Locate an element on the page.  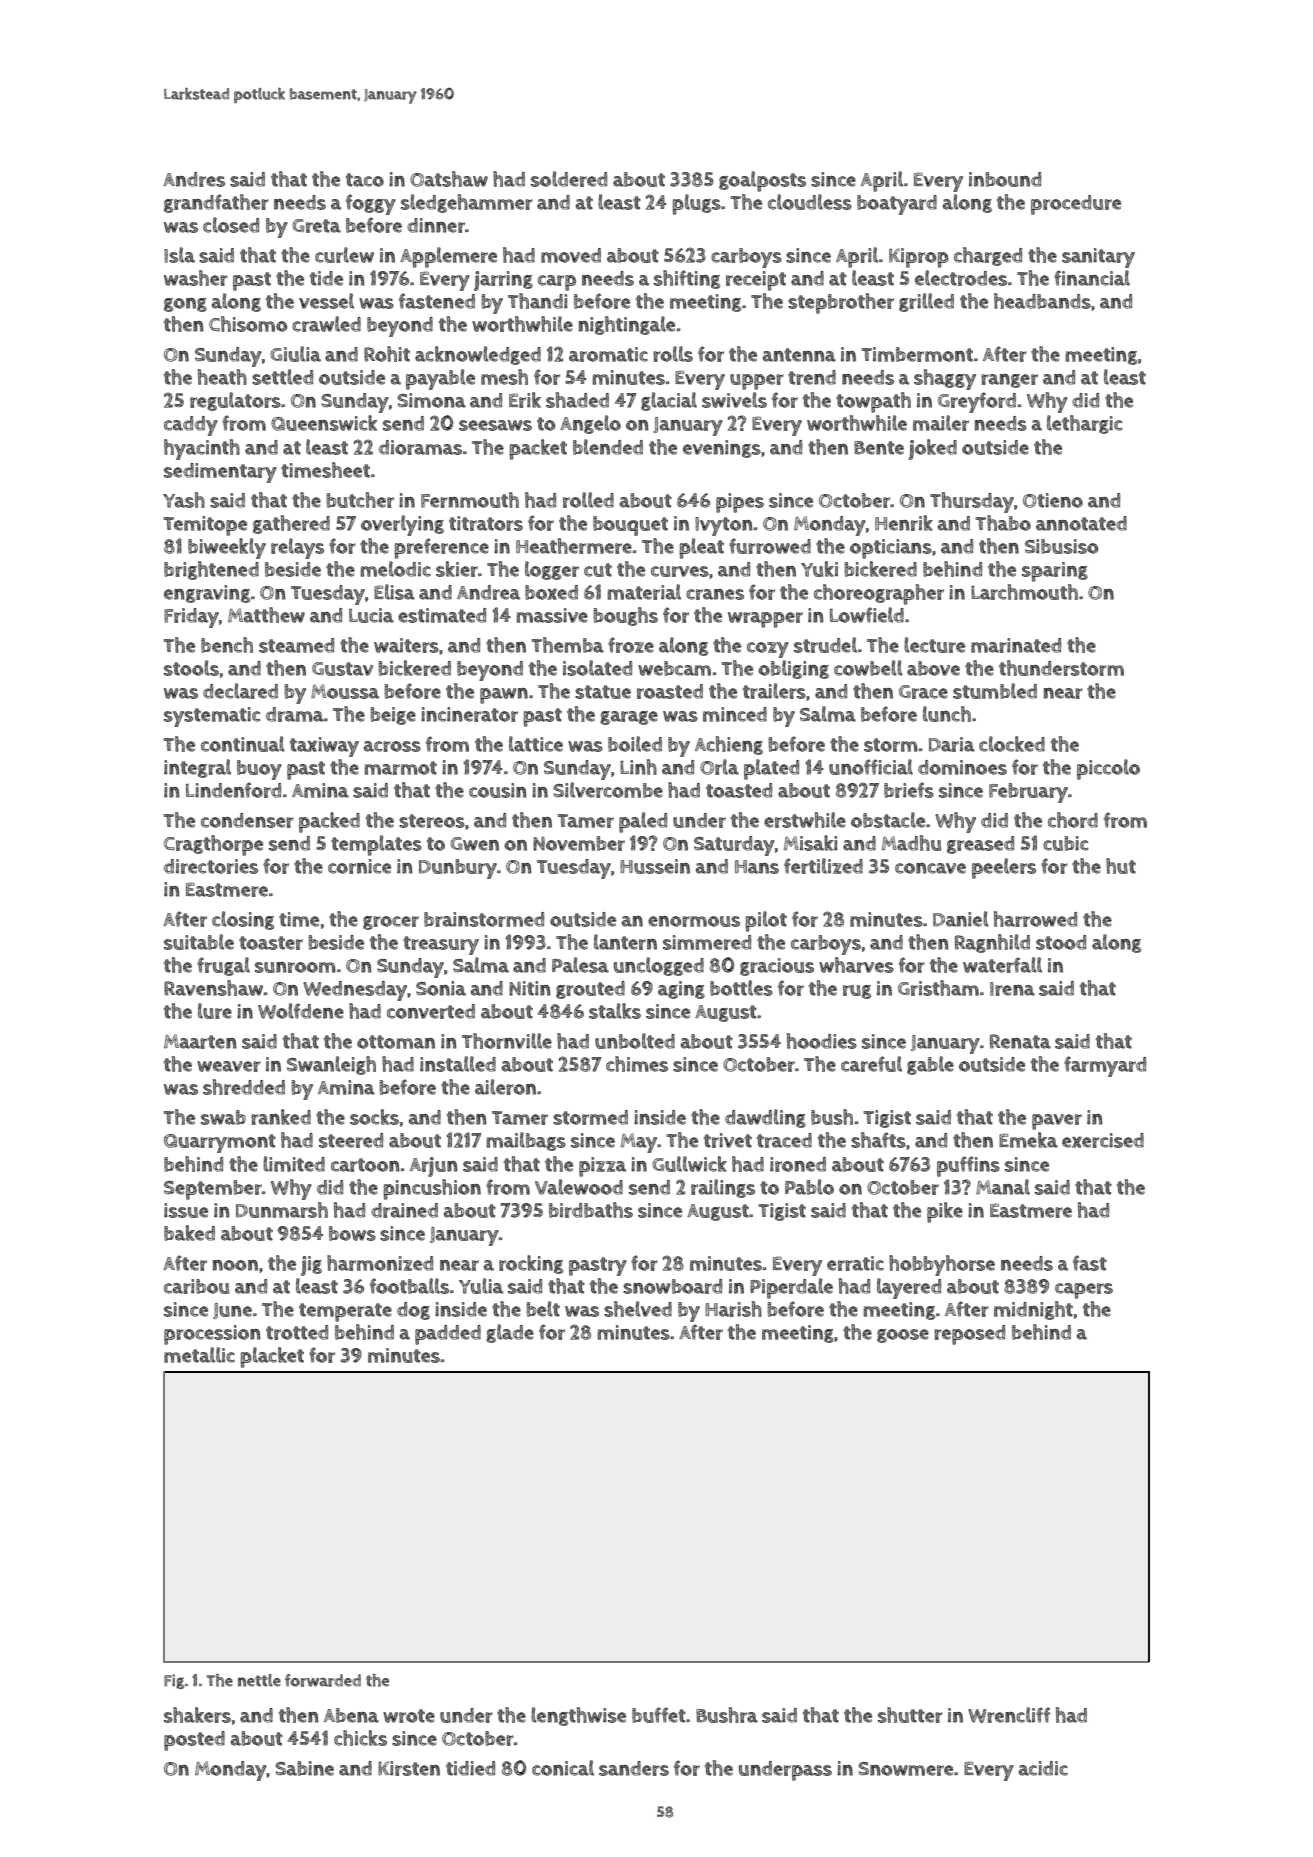
capers is located at coordinates (1084, 1291).
